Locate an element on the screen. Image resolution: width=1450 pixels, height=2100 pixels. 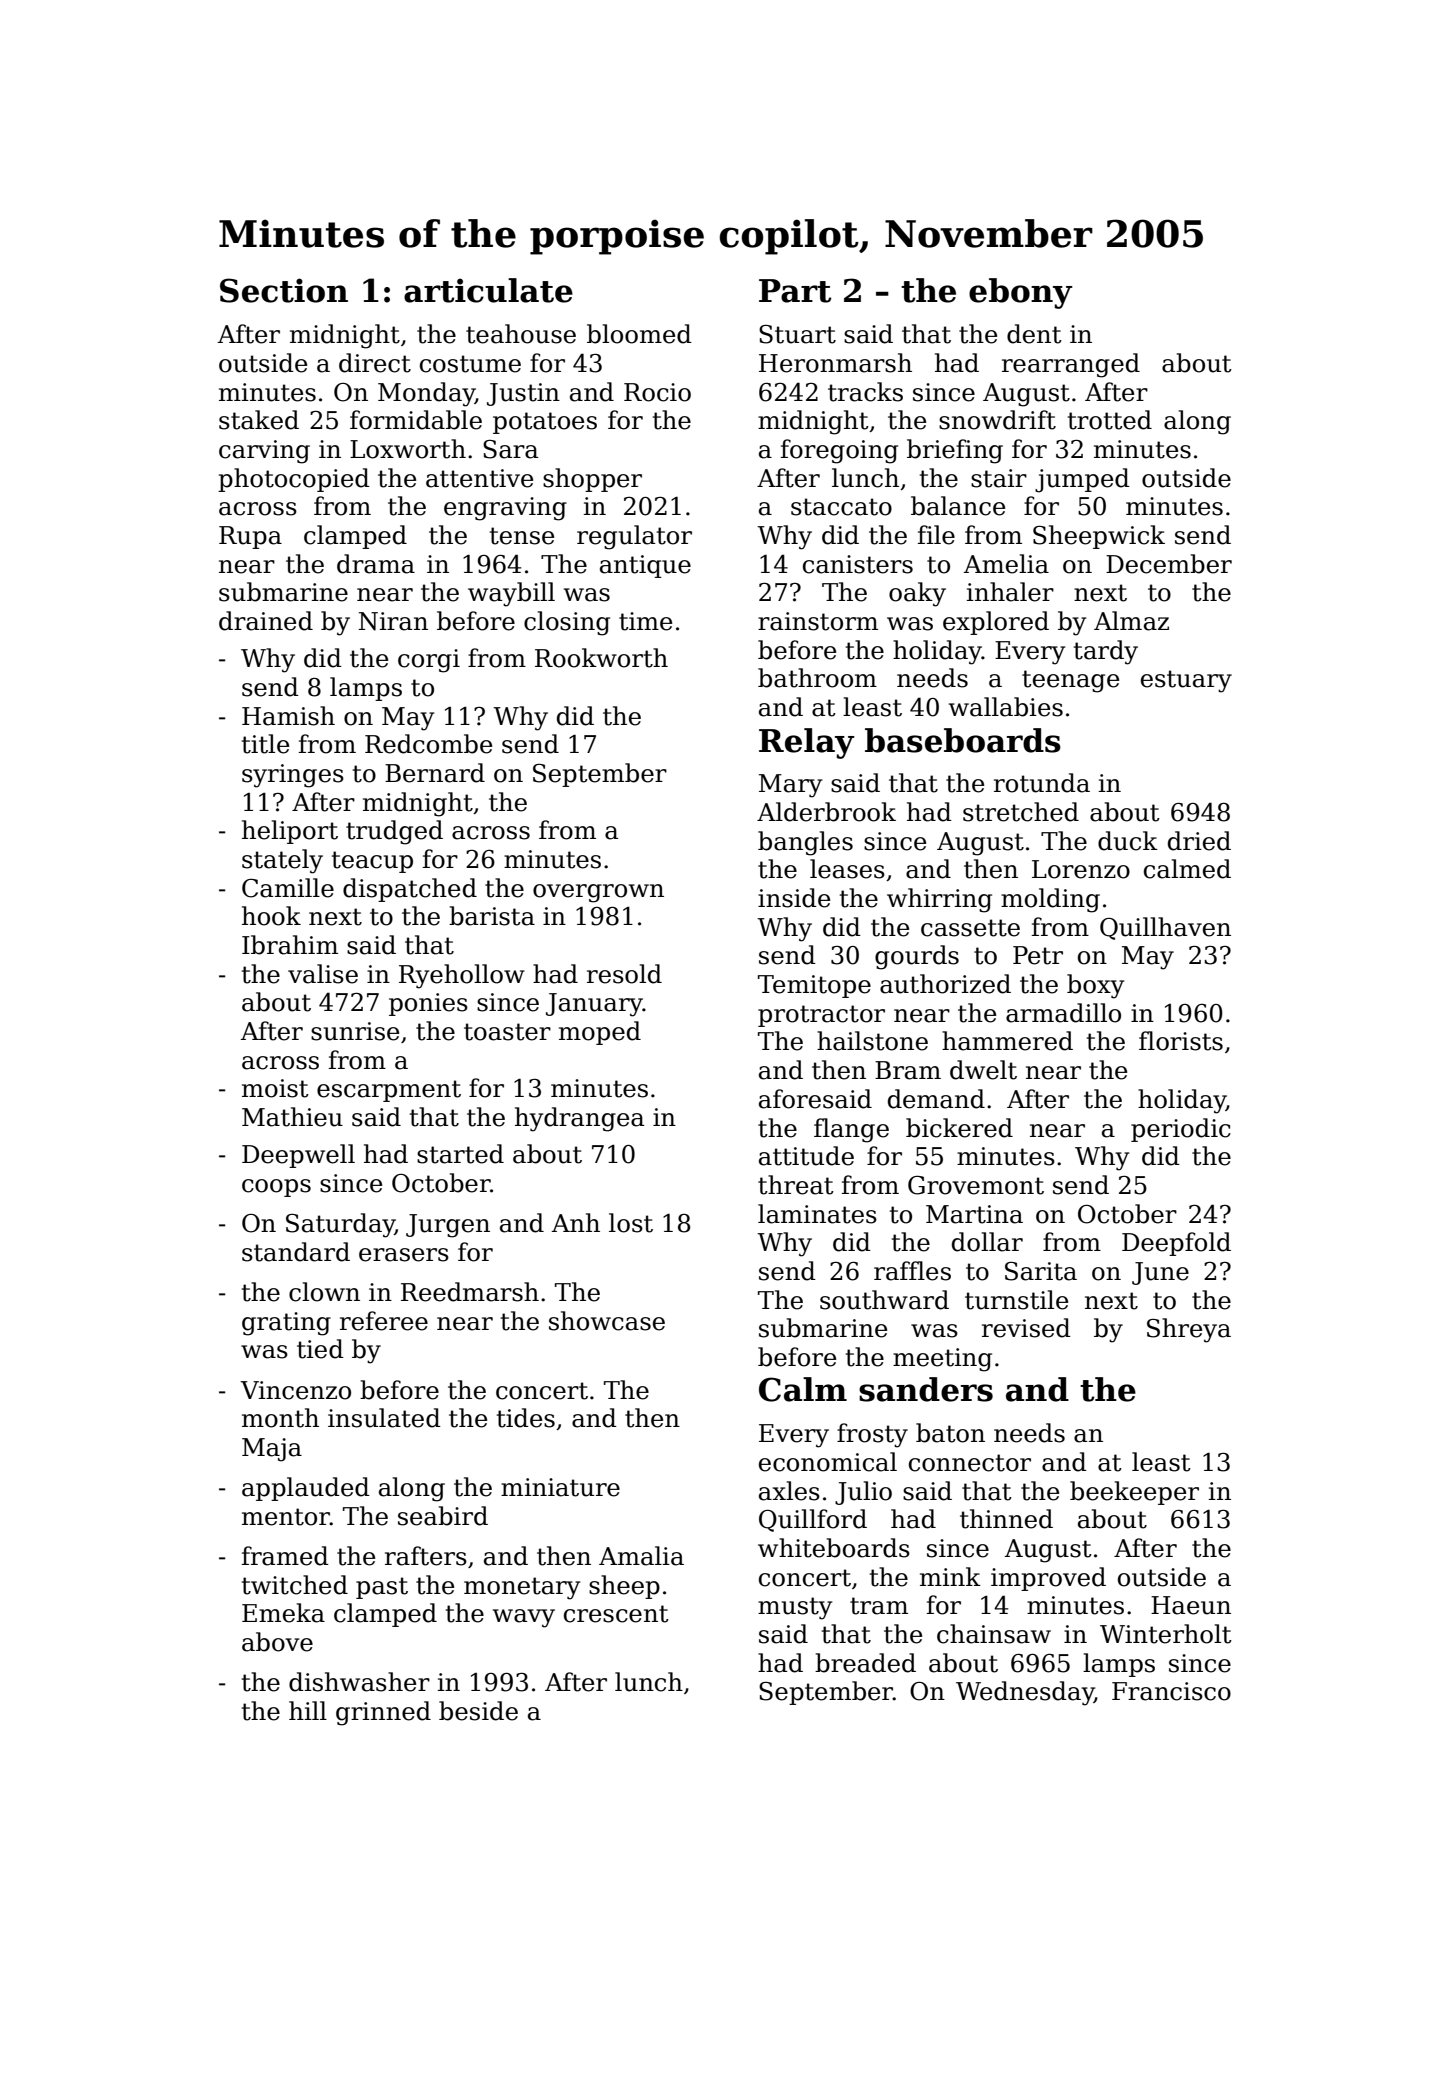
moped is located at coordinates (600, 1033).
